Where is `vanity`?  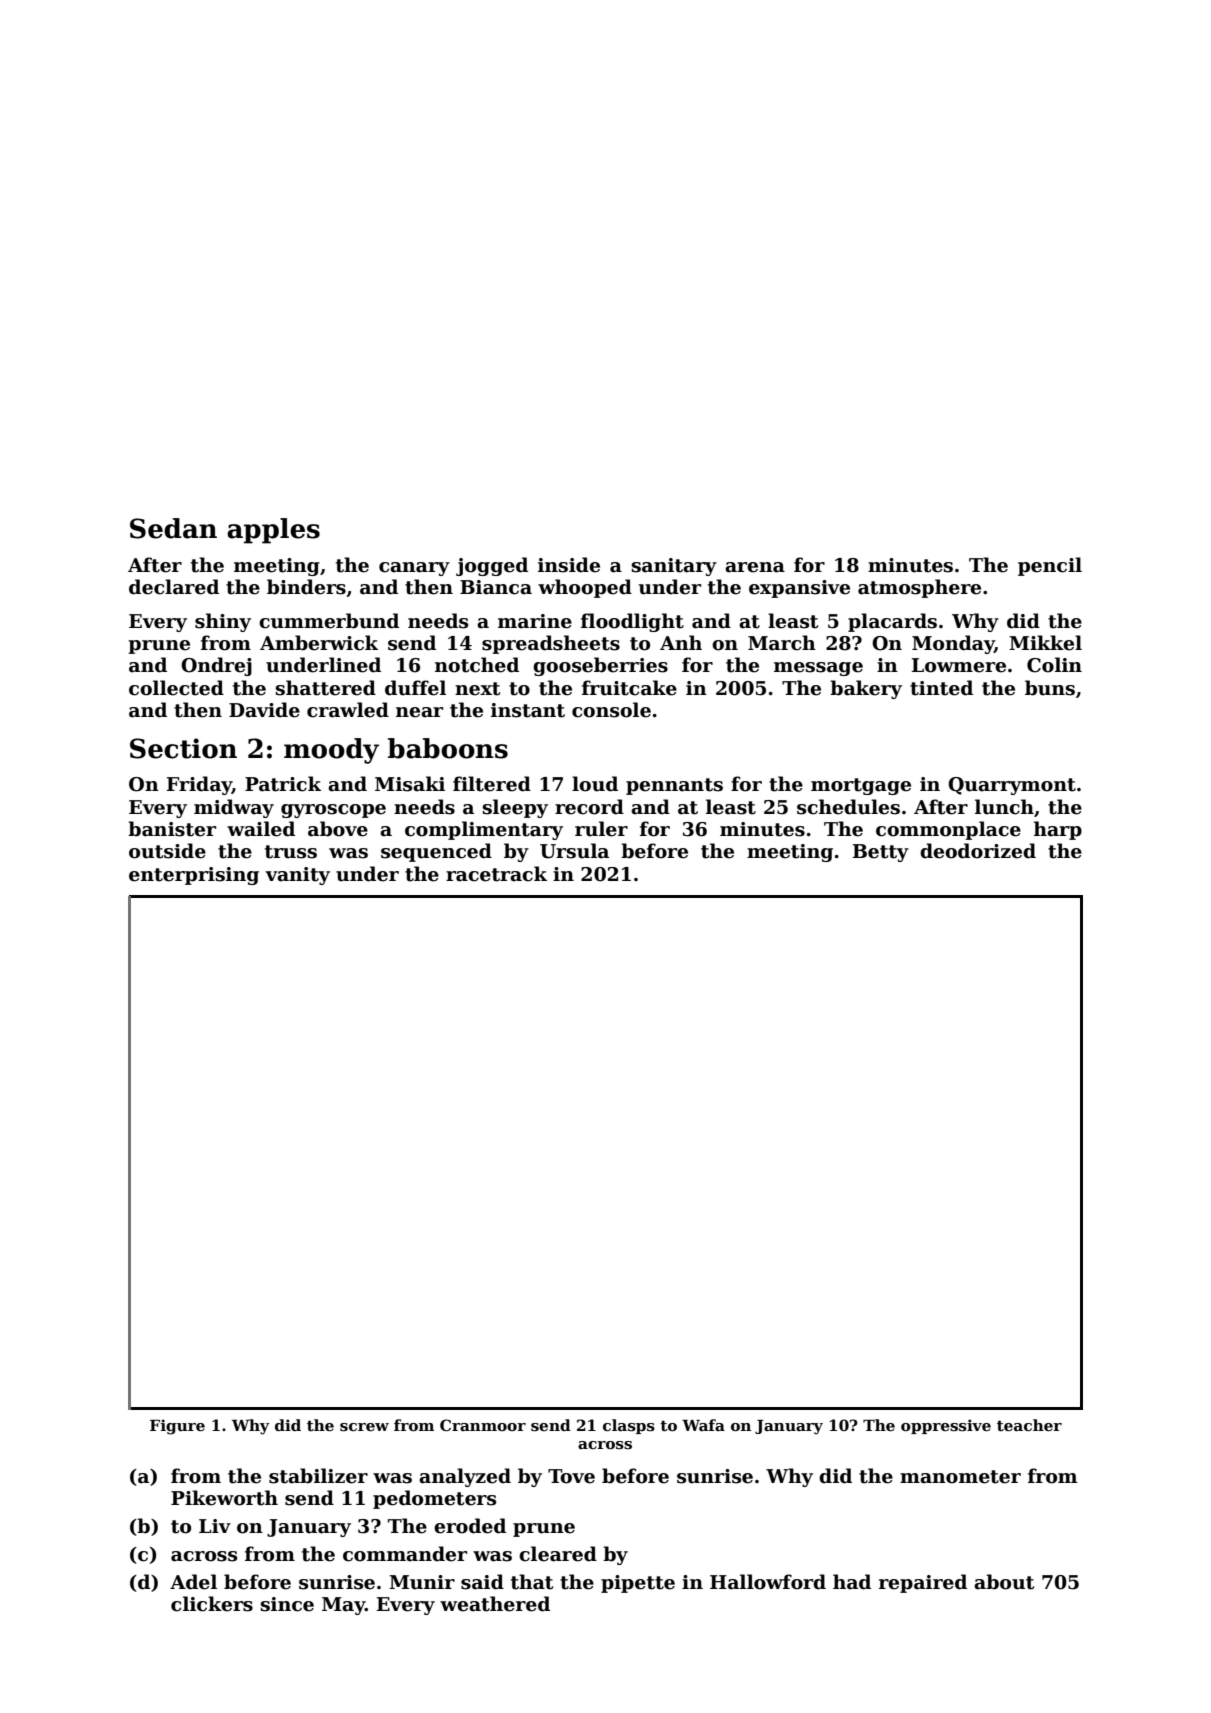 vanity is located at coordinates (297, 876).
